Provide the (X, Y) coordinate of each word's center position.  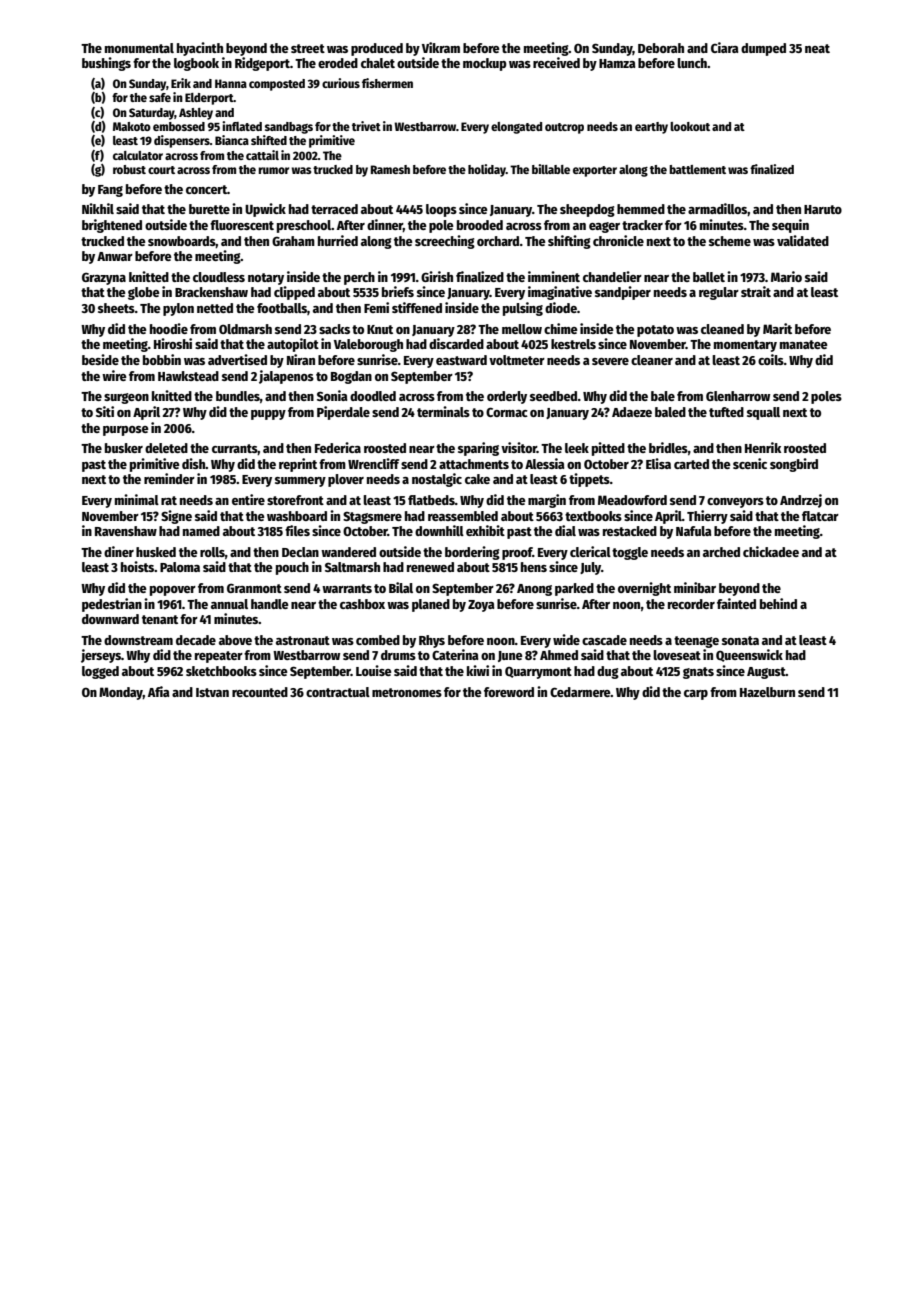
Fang (110, 191)
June (510, 656)
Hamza (617, 63)
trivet (366, 126)
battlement (697, 169)
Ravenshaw (126, 531)
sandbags (289, 128)
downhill (439, 530)
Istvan (212, 692)
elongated (516, 128)
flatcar (820, 516)
